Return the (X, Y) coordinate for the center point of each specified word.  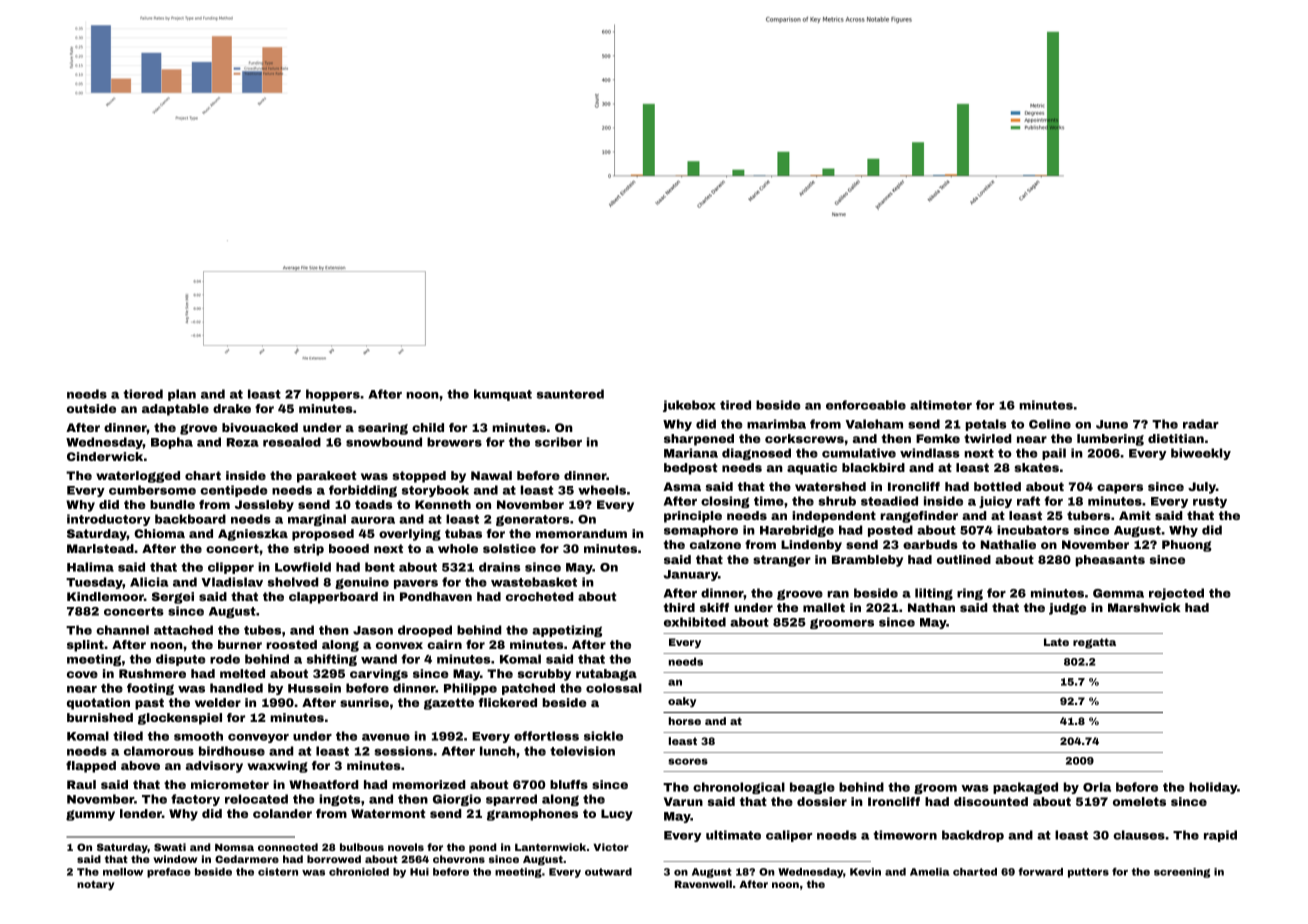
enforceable (866, 405)
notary (95, 885)
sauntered (570, 394)
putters (1088, 873)
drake (232, 408)
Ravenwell (703, 884)
